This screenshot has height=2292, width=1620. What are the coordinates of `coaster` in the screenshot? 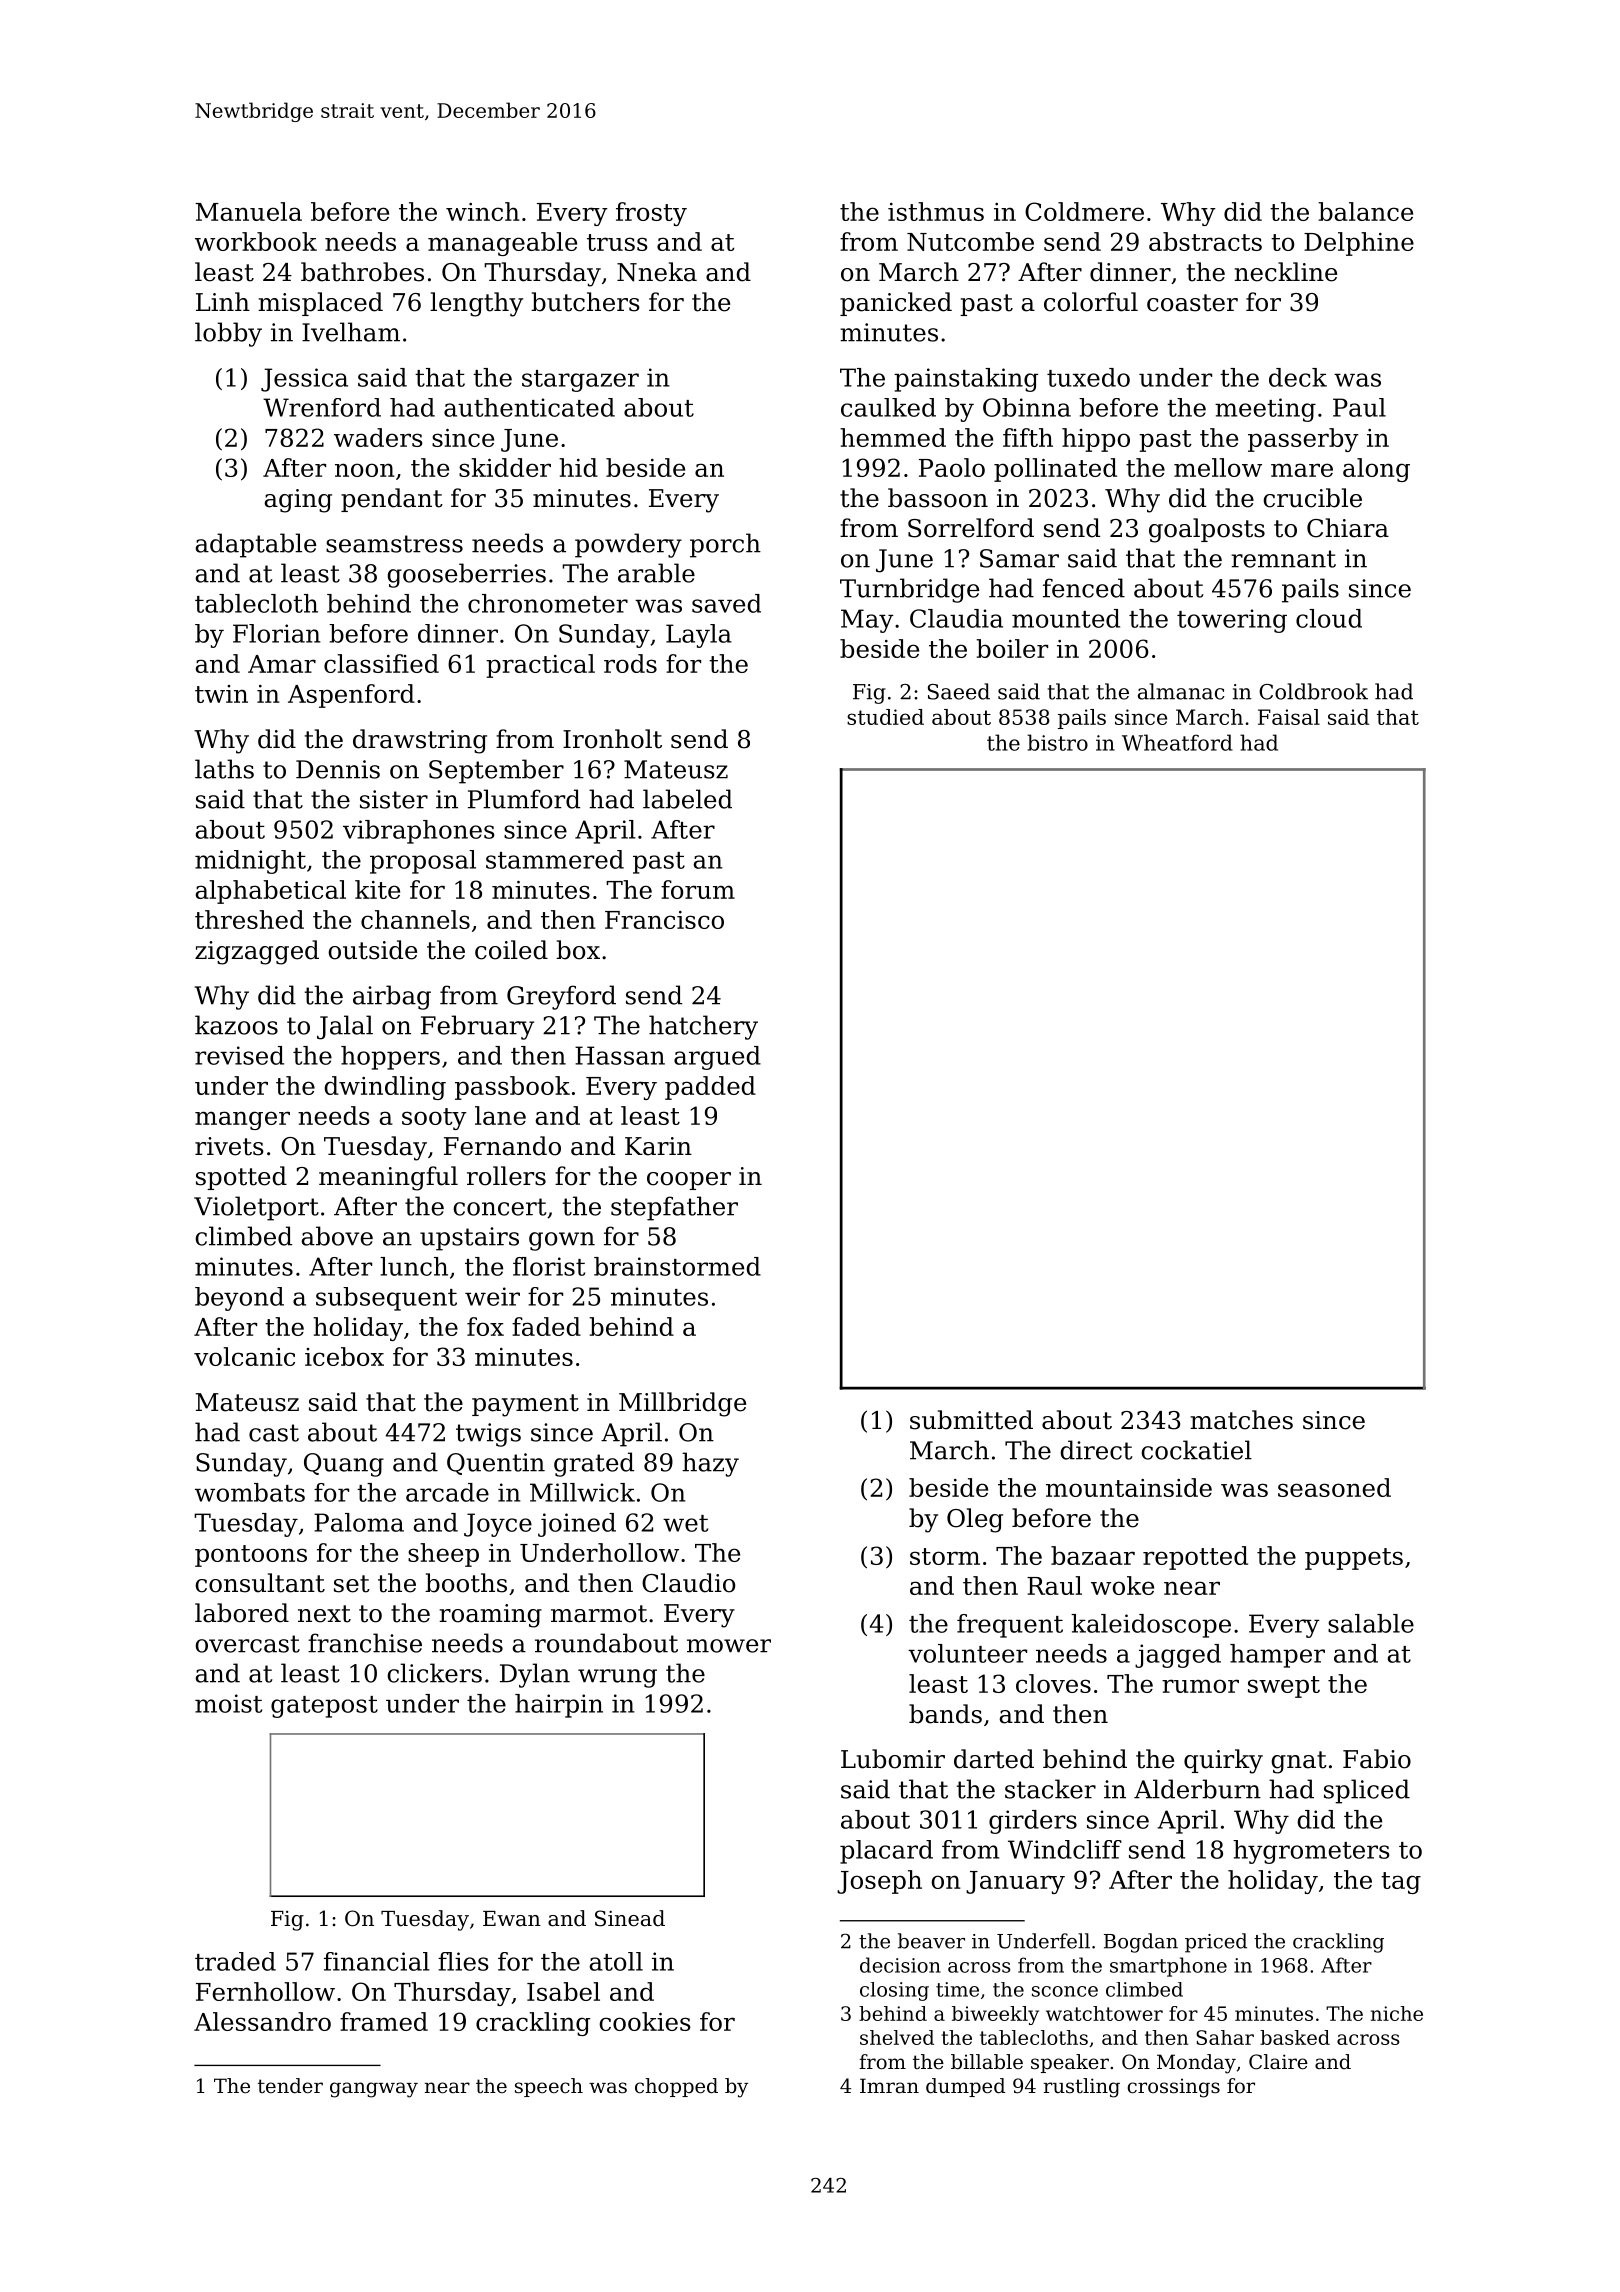 It's located at (1192, 303).
